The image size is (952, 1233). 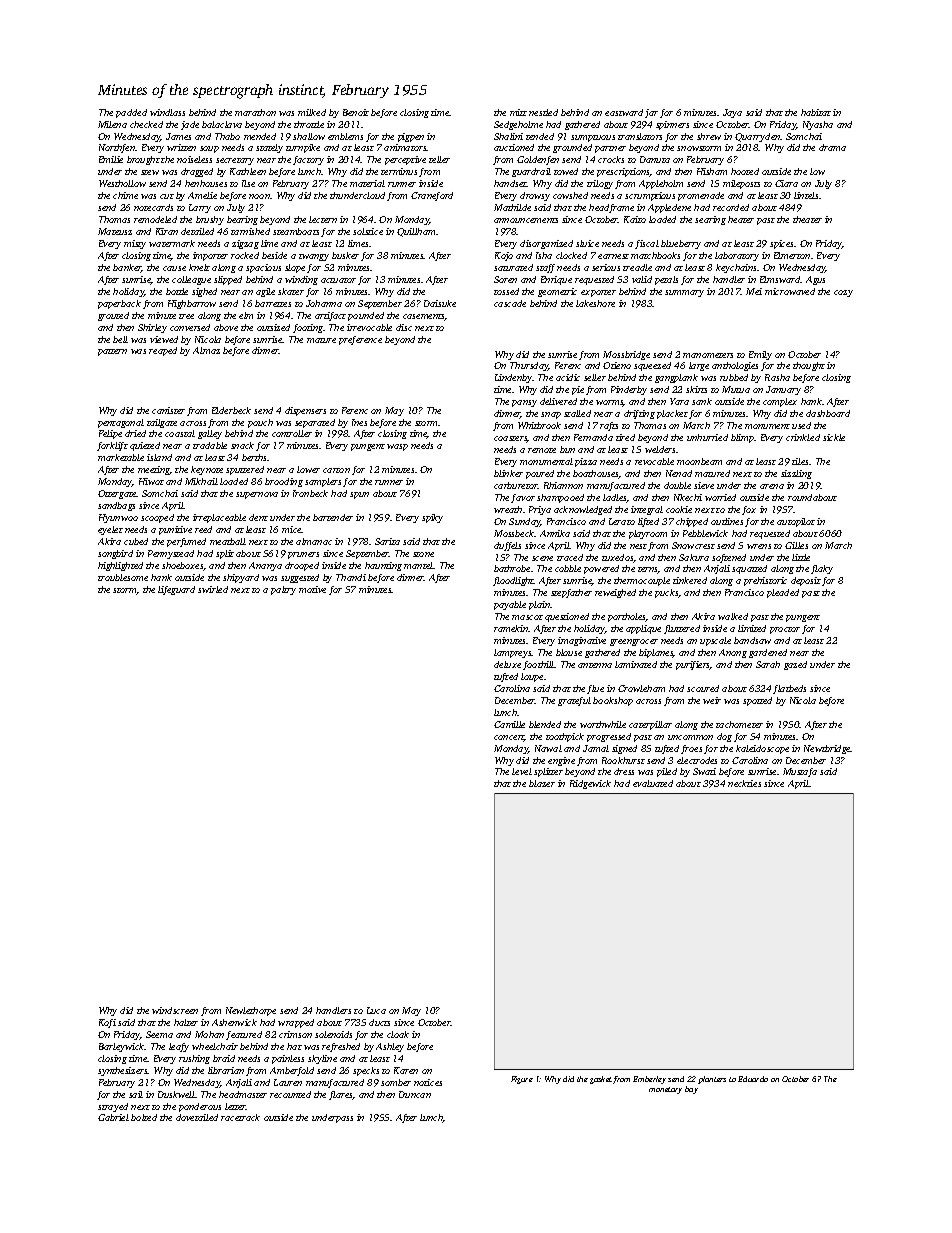 I want to click on Mustafa, so click(x=800, y=772).
